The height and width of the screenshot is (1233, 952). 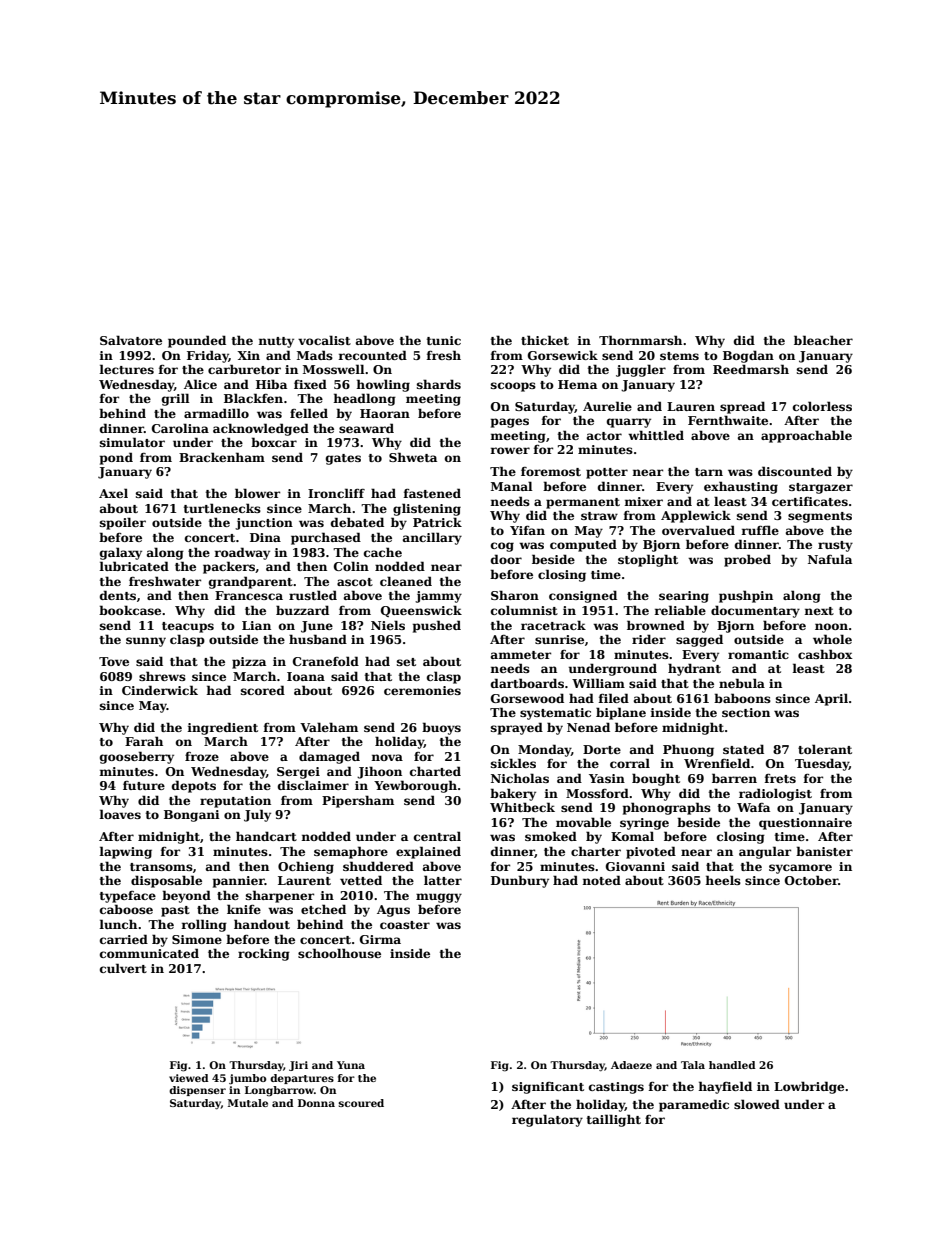 What do you see at coordinates (795, 471) in the screenshot?
I see `discounted` at bounding box center [795, 471].
